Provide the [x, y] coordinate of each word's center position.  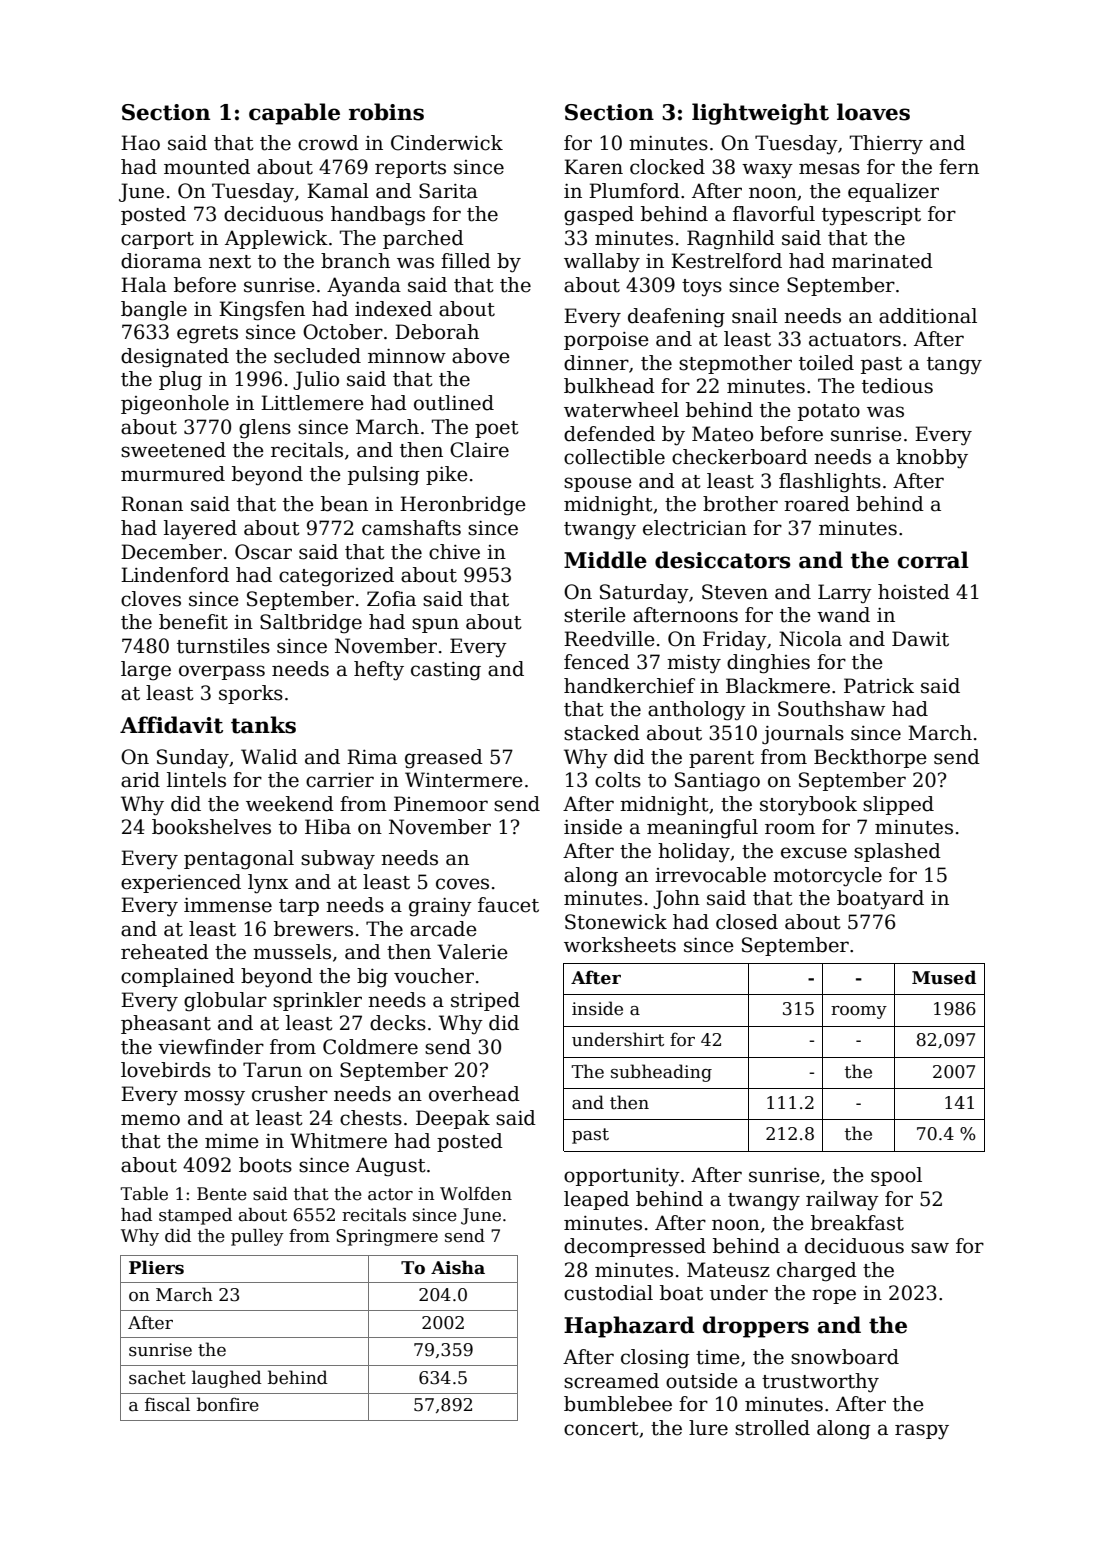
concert [601, 1429]
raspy [922, 1432]
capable [294, 114]
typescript [871, 216]
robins [386, 112]
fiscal [167, 1404]
